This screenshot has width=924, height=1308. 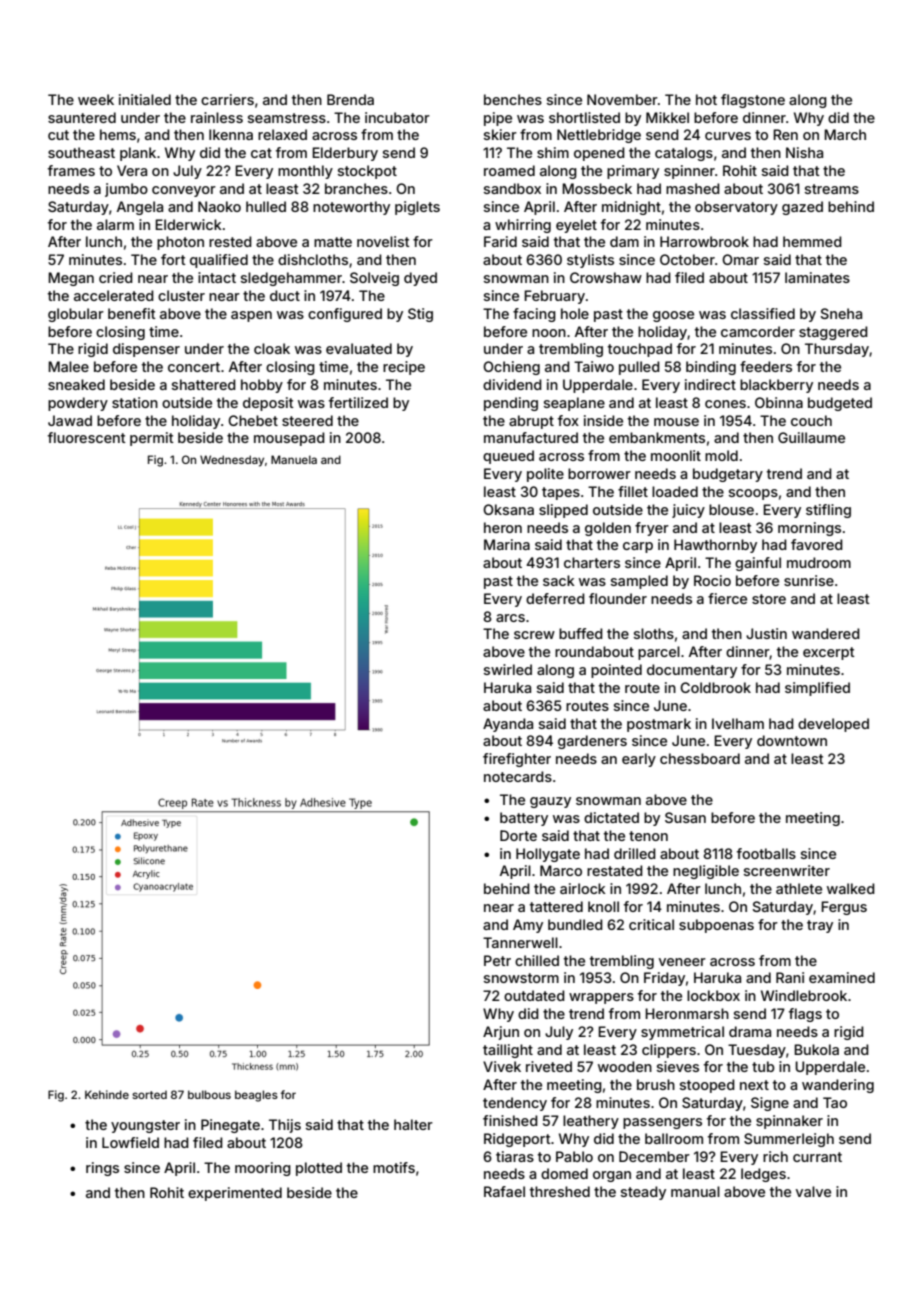 What do you see at coordinates (367, 172) in the screenshot?
I see `stockpot` at bounding box center [367, 172].
